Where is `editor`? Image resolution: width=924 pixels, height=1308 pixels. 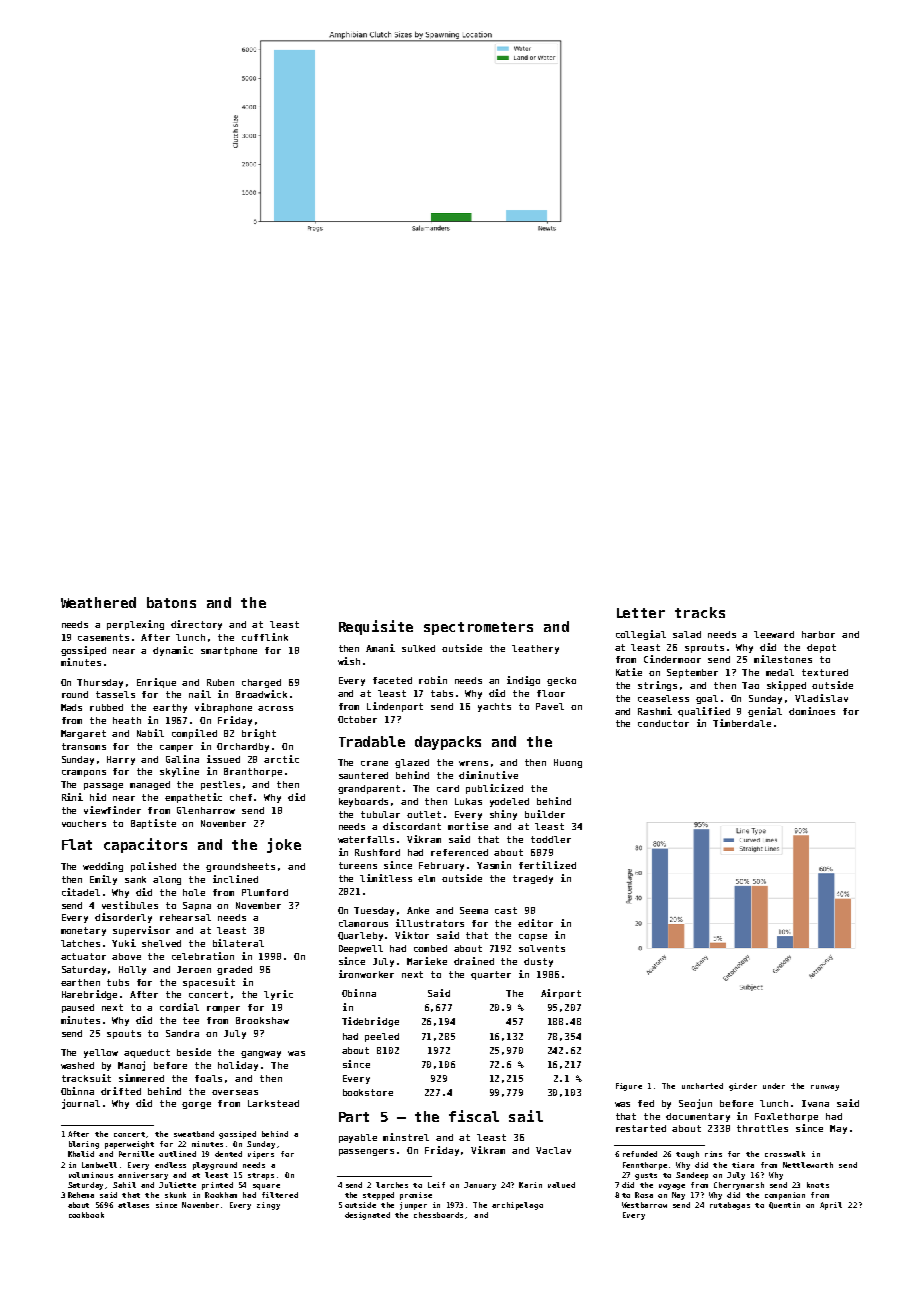
editor is located at coordinates (535, 923).
